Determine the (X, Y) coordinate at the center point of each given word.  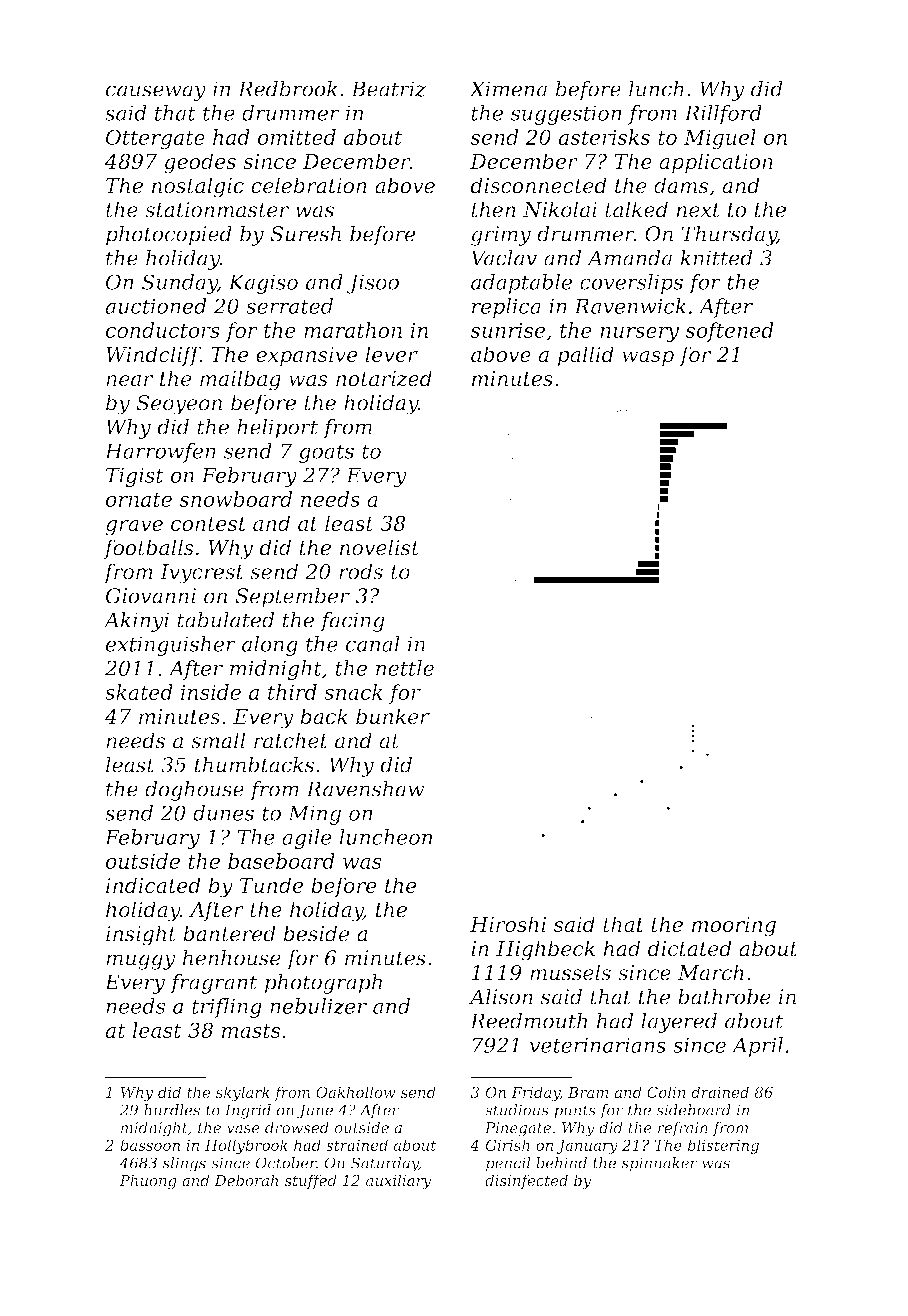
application (716, 163)
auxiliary (398, 1182)
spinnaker (659, 1164)
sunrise (507, 330)
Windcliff (153, 356)
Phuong (148, 1182)
